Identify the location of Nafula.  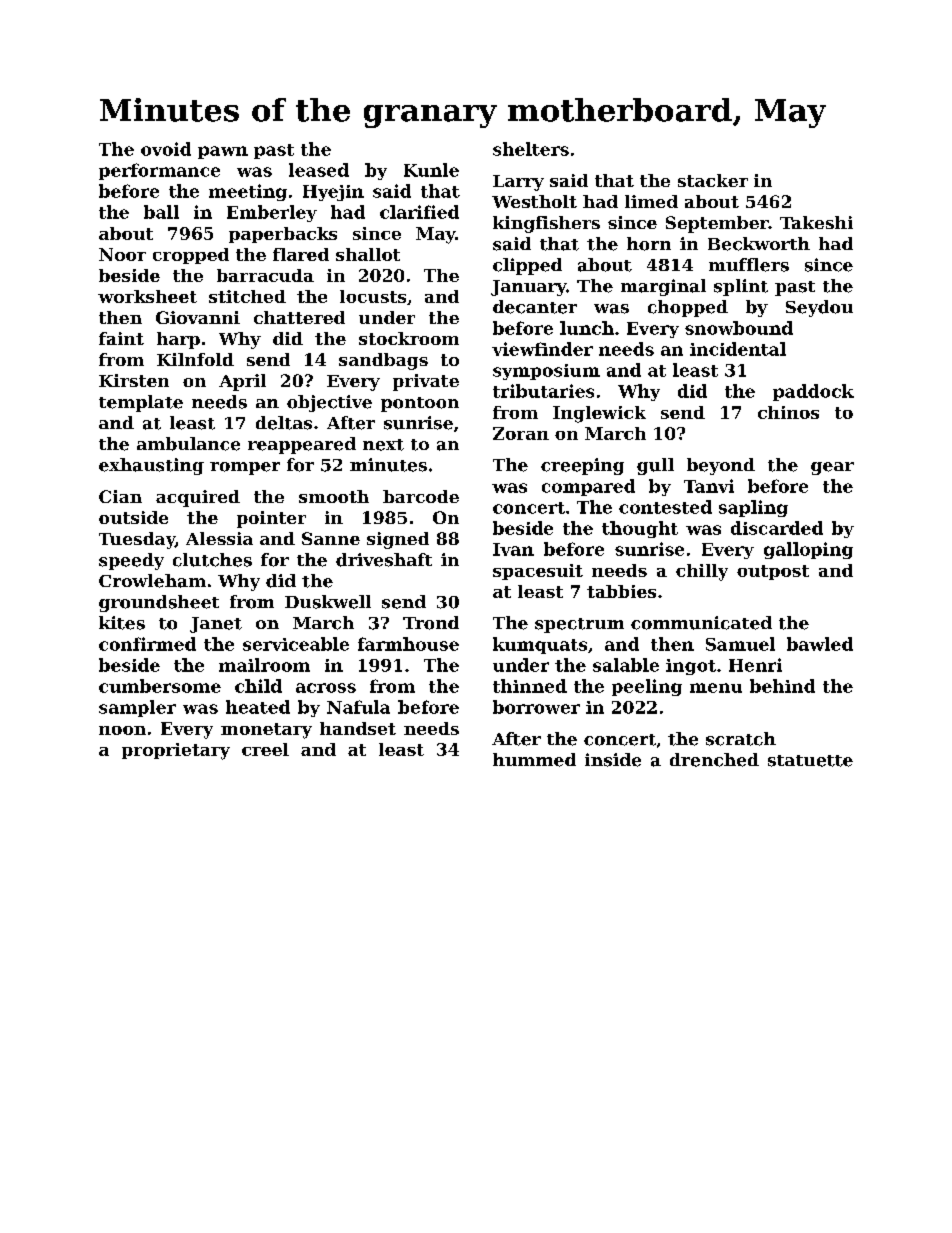
(358, 707).
